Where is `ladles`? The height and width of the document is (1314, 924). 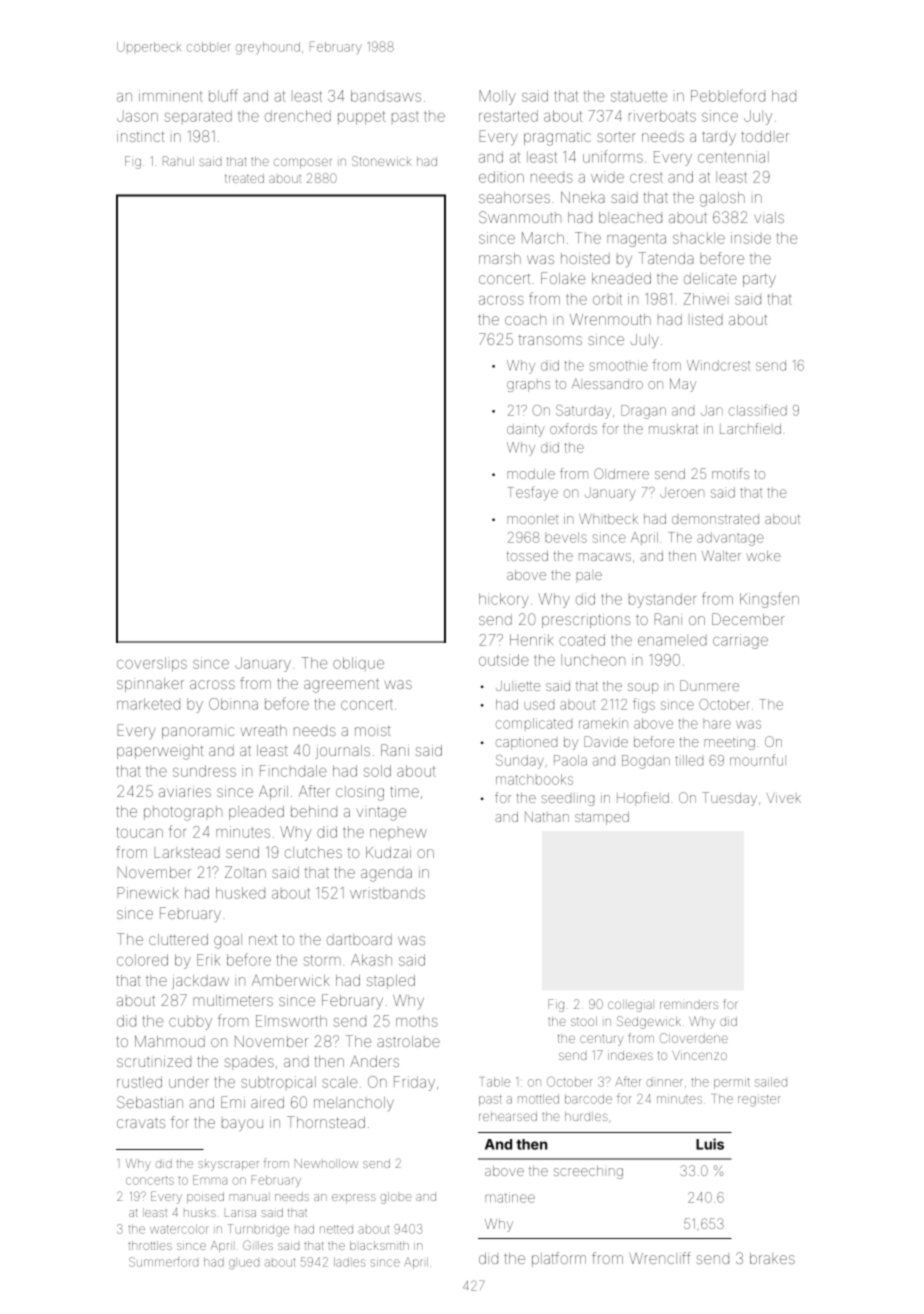
ladles is located at coordinates (349, 1262).
